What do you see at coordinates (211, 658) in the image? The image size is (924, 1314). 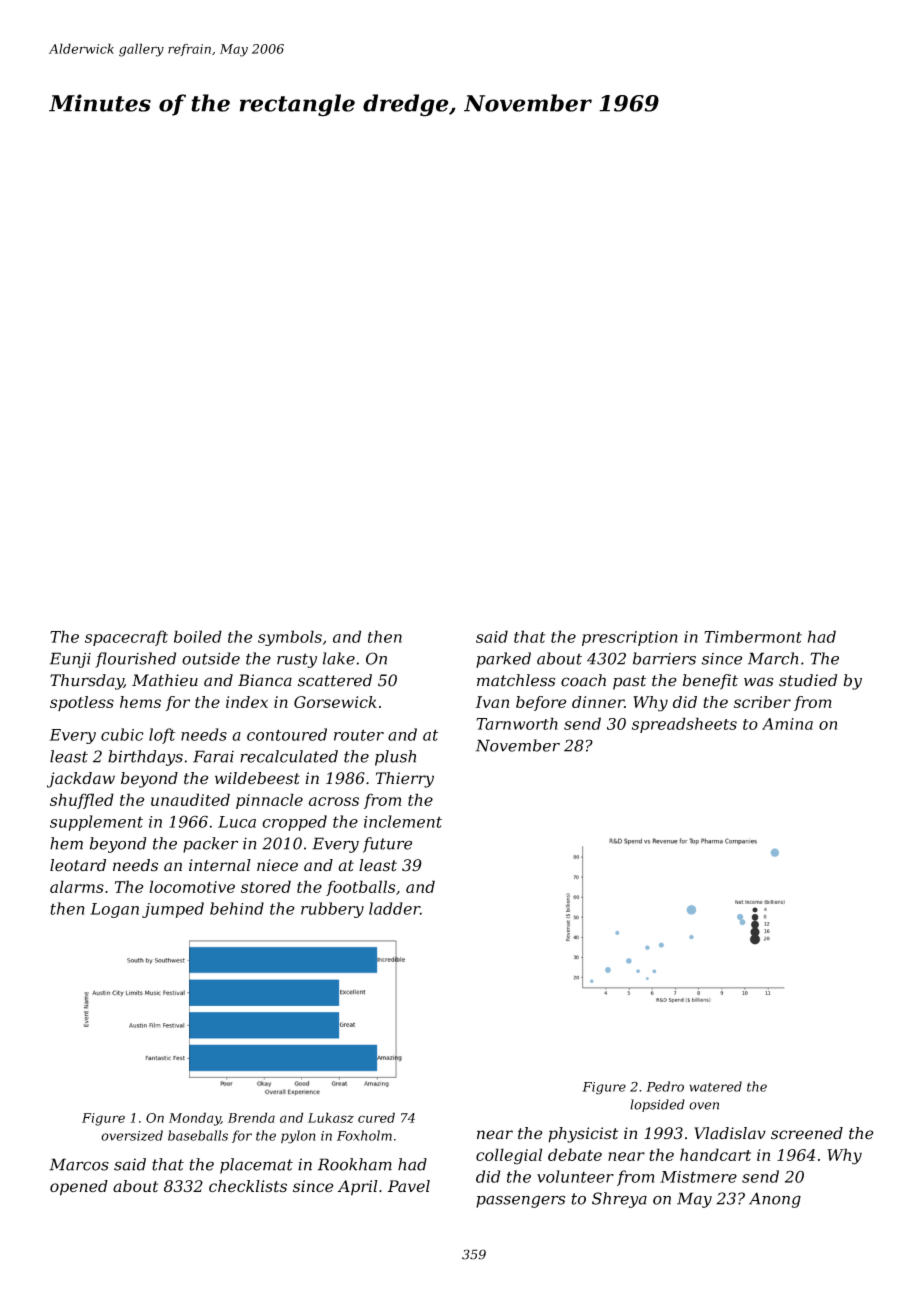 I see `outside` at bounding box center [211, 658].
